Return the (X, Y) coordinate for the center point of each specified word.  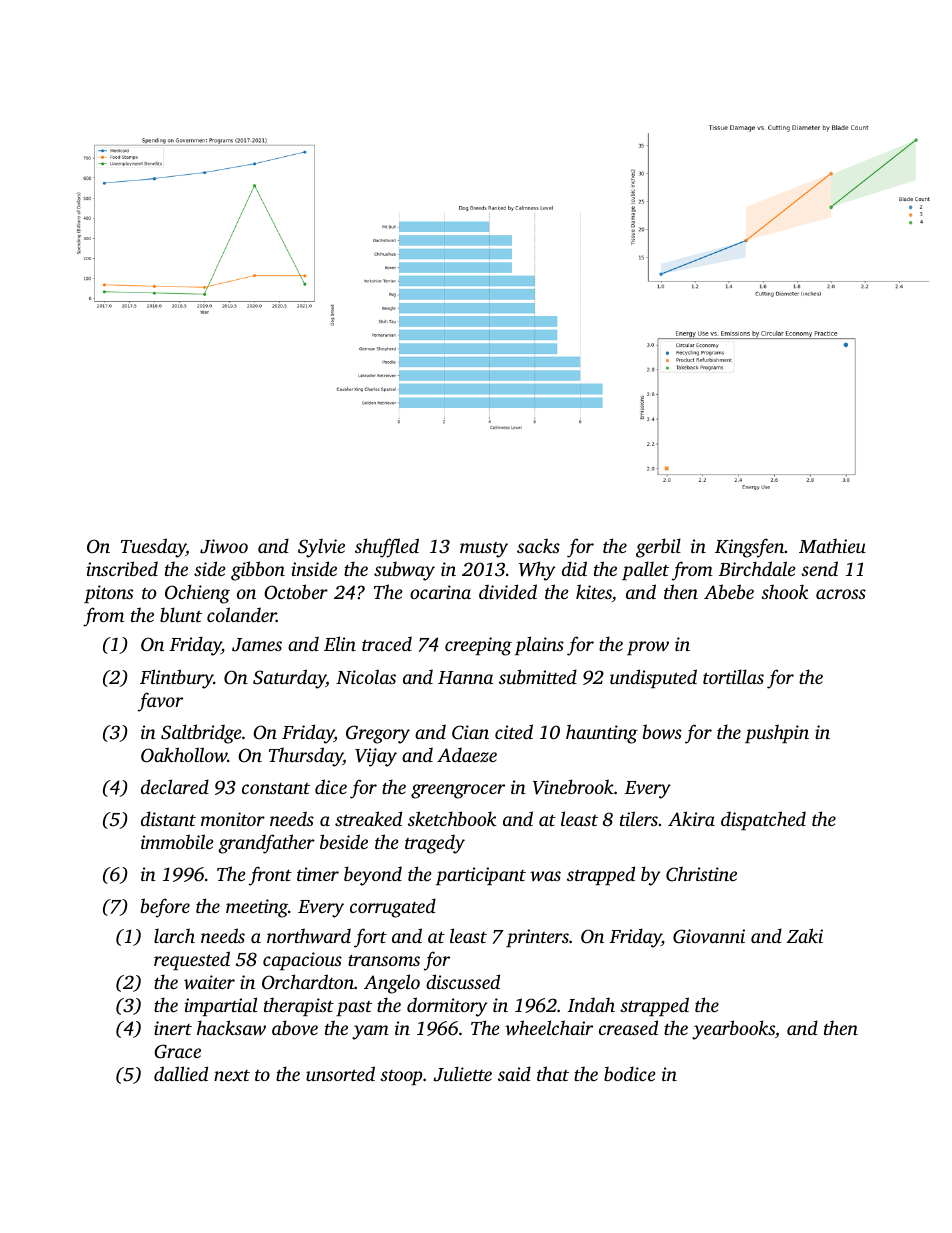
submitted (538, 676)
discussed (463, 981)
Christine (701, 874)
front (270, 876)
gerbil (658, 548)
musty (484, 550)
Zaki (805, 935)
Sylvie (321, 548)
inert (173, 1028)
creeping (478, 646)
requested (192, 960)
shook (785, 591)
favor (160, 702)
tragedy (435, 844)
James (257, 645)
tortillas (733, 676)
